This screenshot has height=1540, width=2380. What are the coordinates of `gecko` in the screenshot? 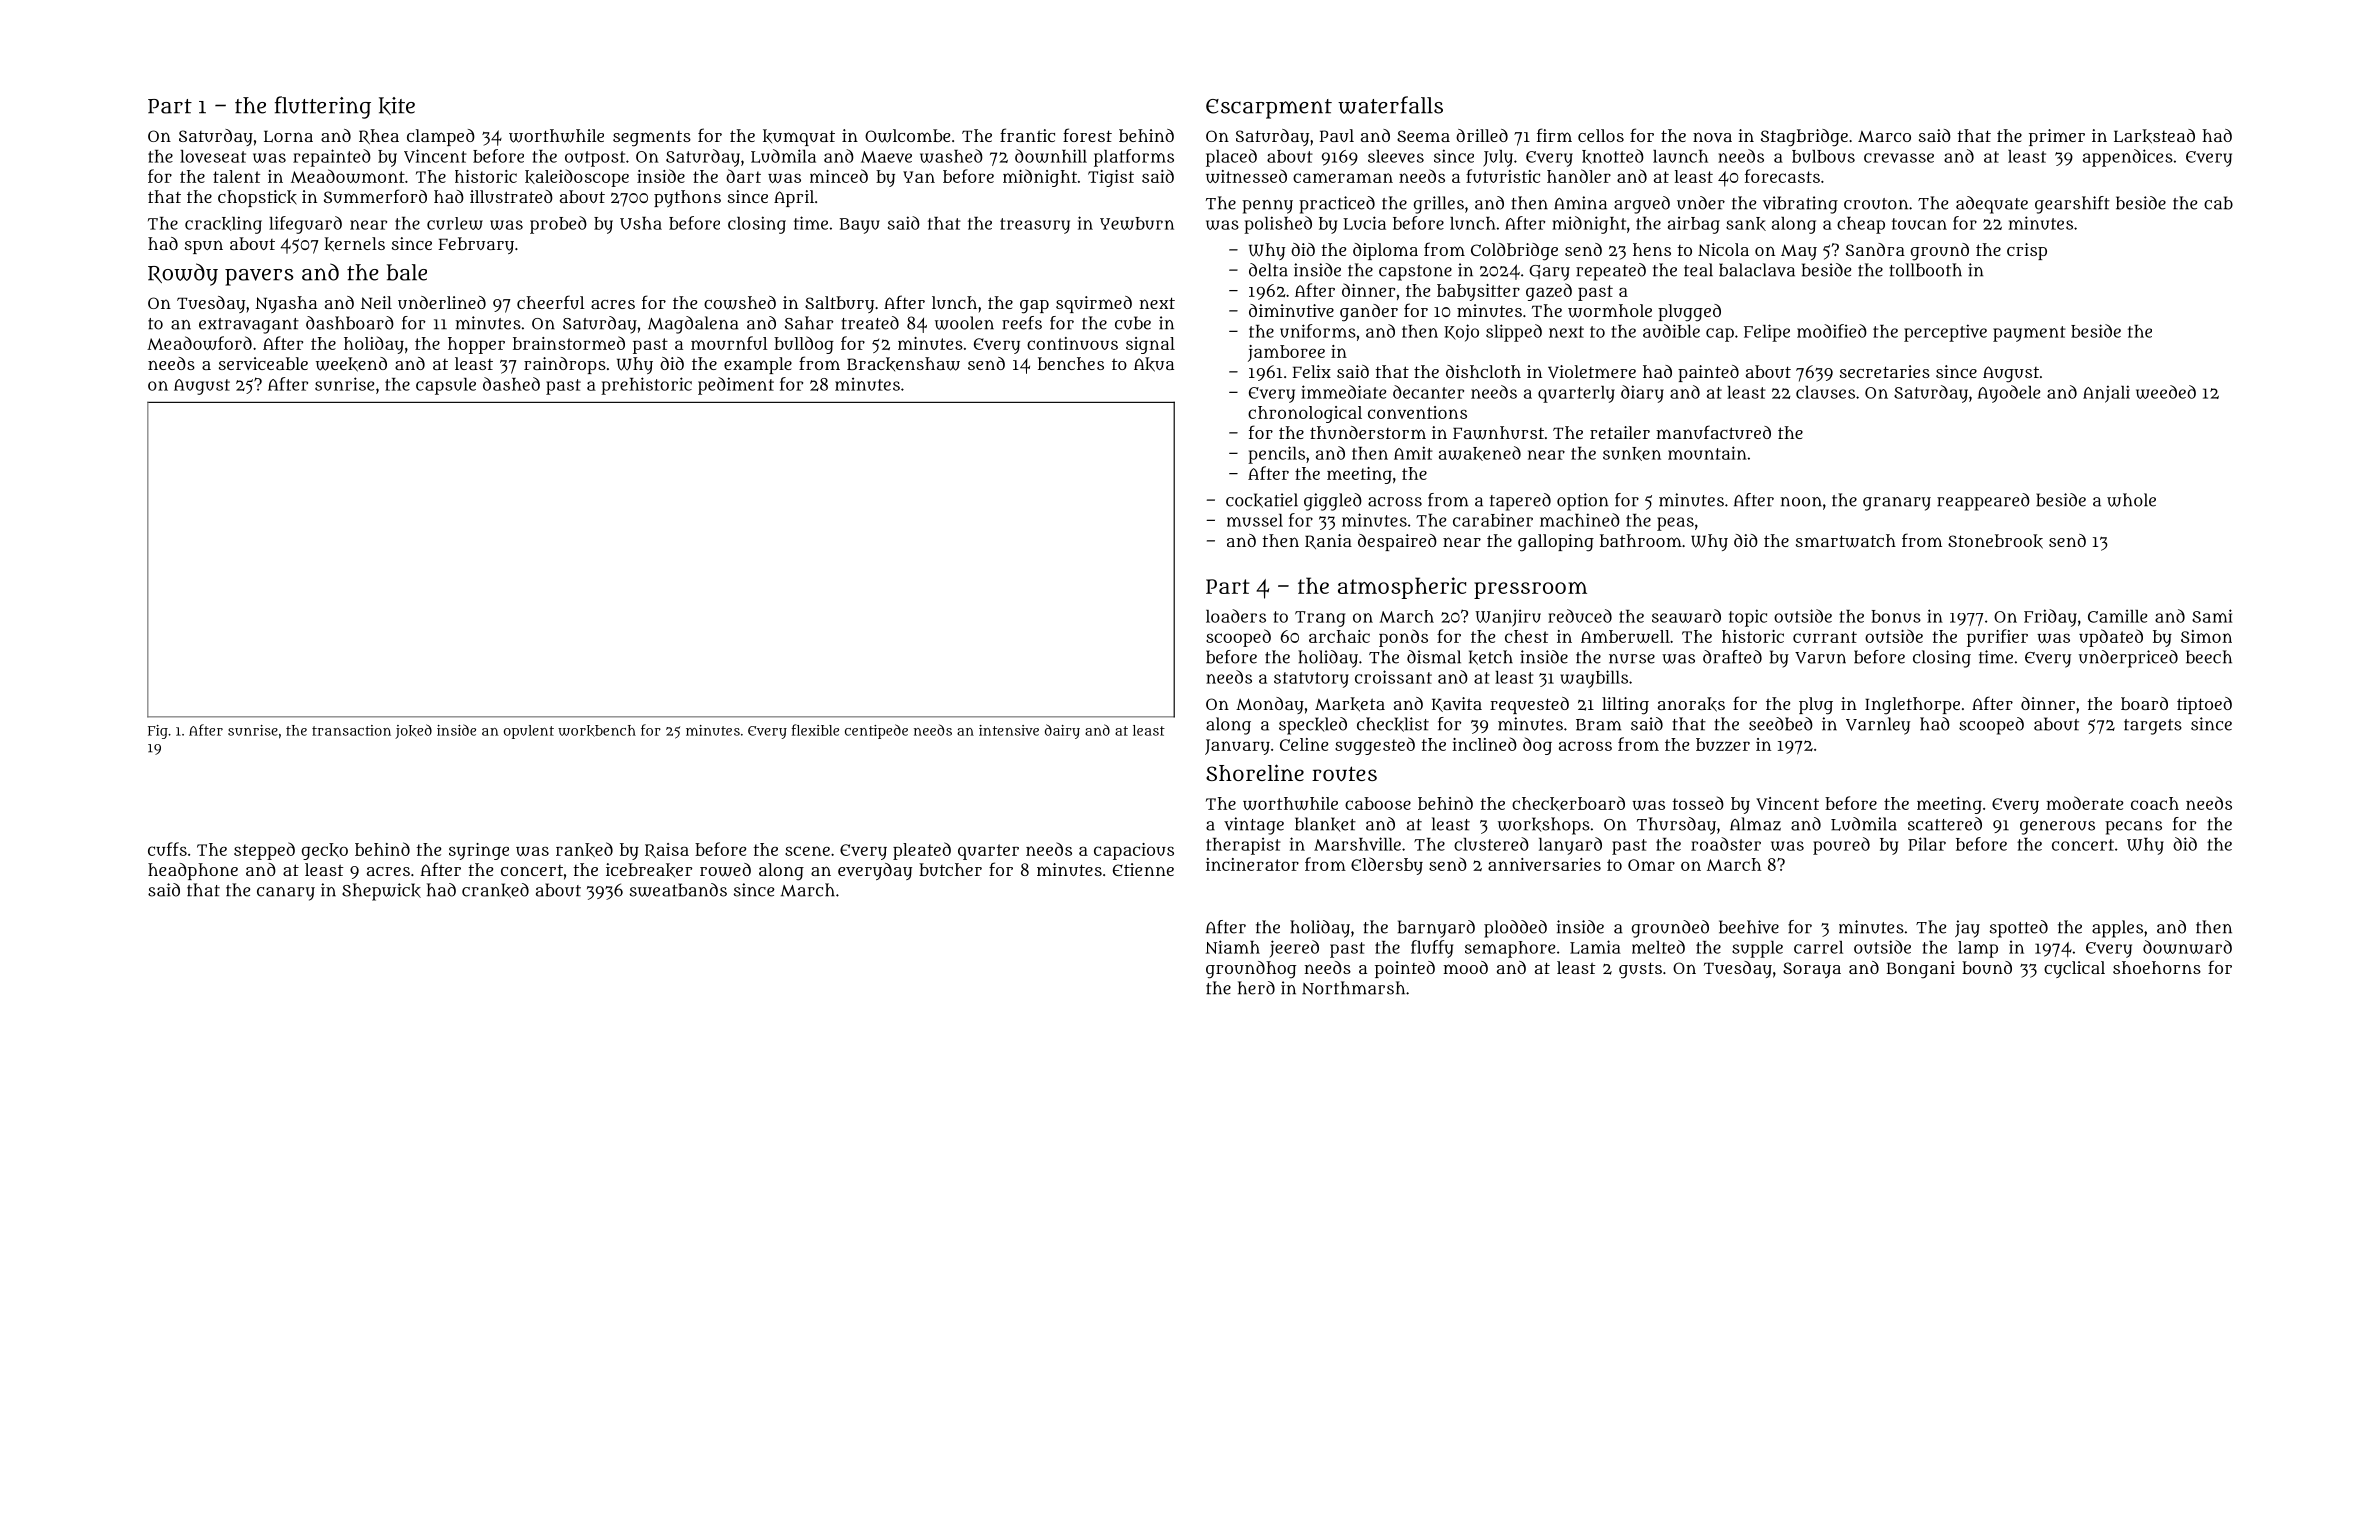 It's located at (325, 851).
